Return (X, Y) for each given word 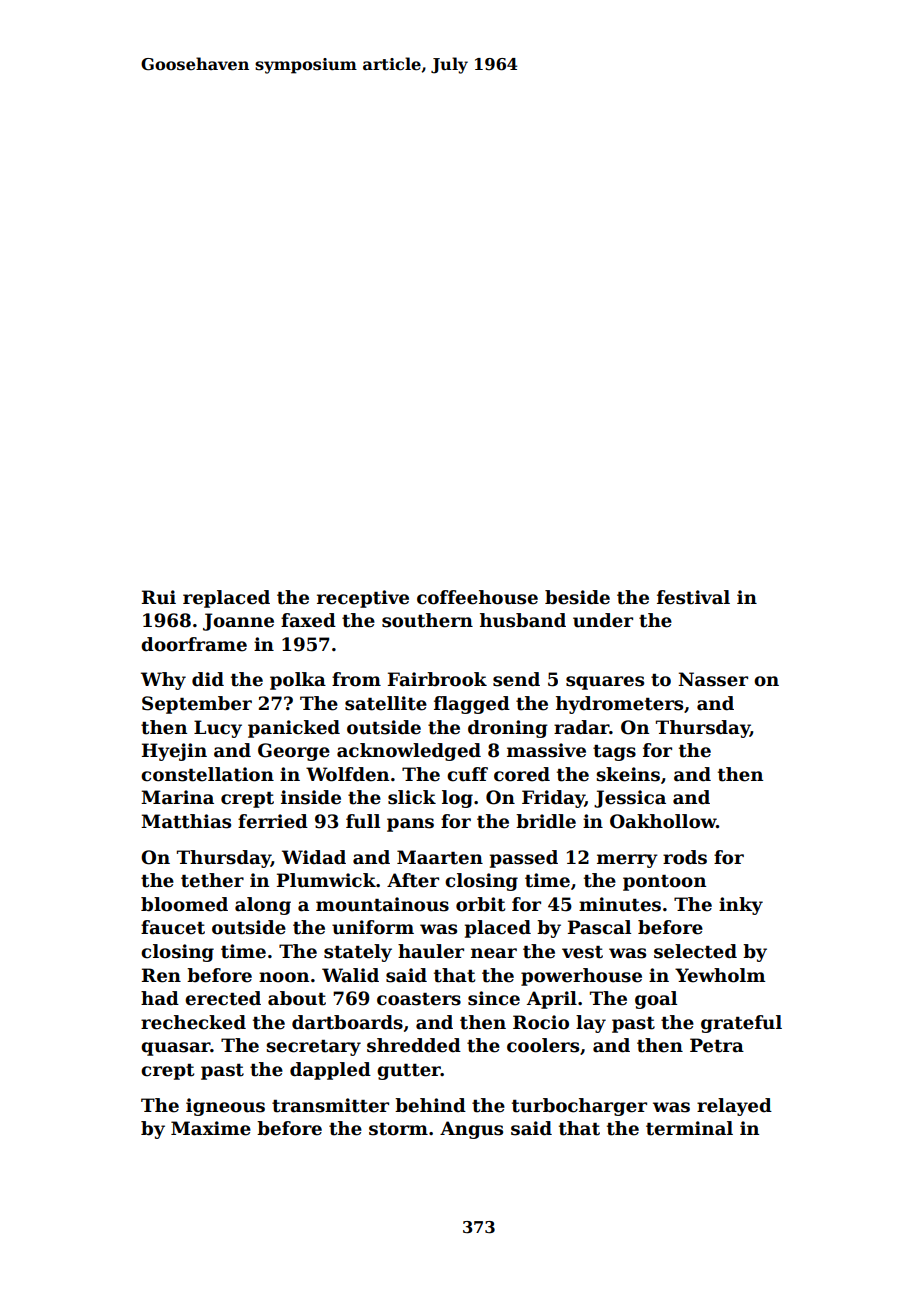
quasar (176, 1049)
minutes (620, 904)
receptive (363, 599)
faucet (173, 927)
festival (693, 597)
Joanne (238, 622)
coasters (419, 999)
